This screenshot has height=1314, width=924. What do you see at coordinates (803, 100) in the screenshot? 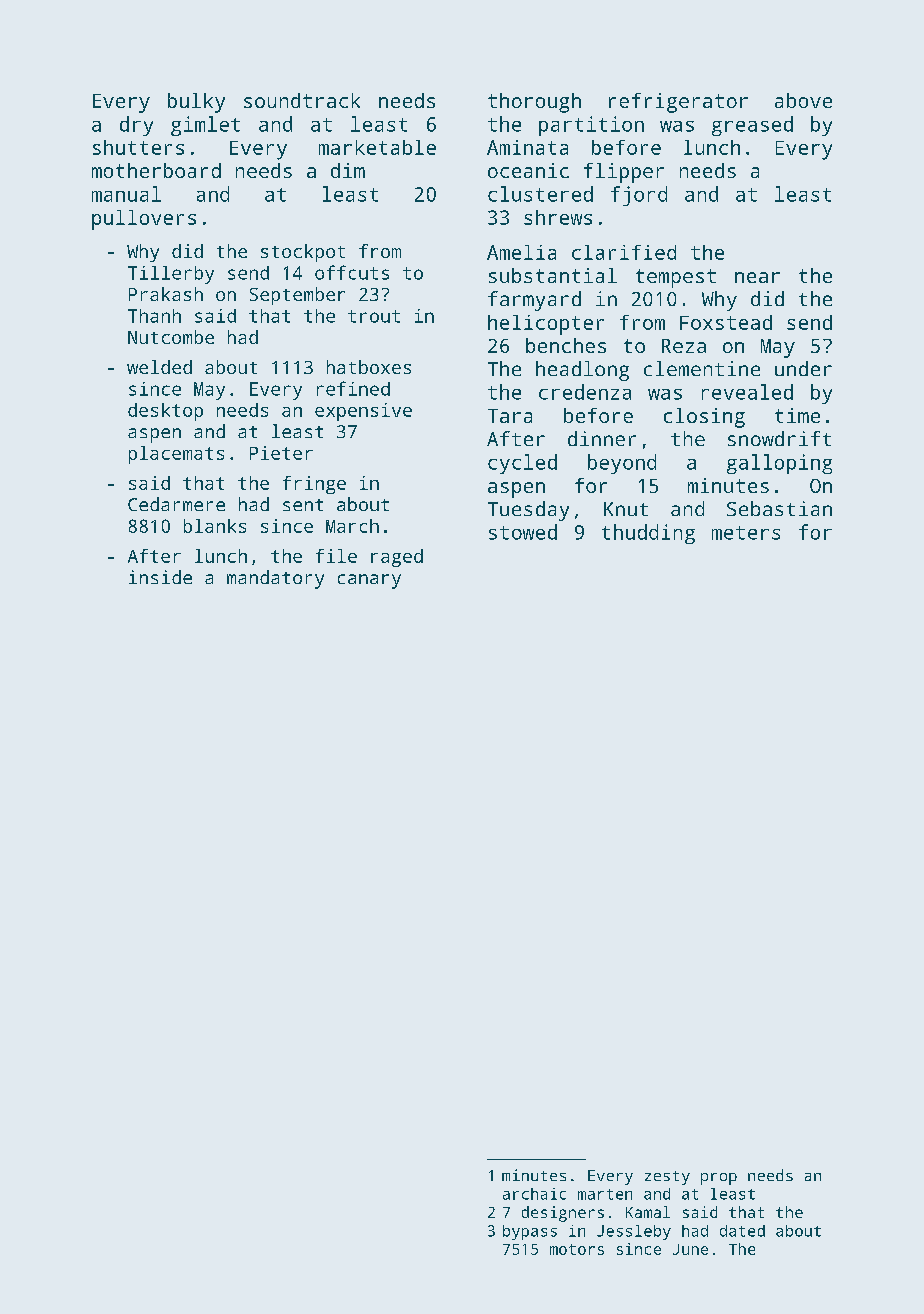
I see `above` at bounding box center [803, 100].
